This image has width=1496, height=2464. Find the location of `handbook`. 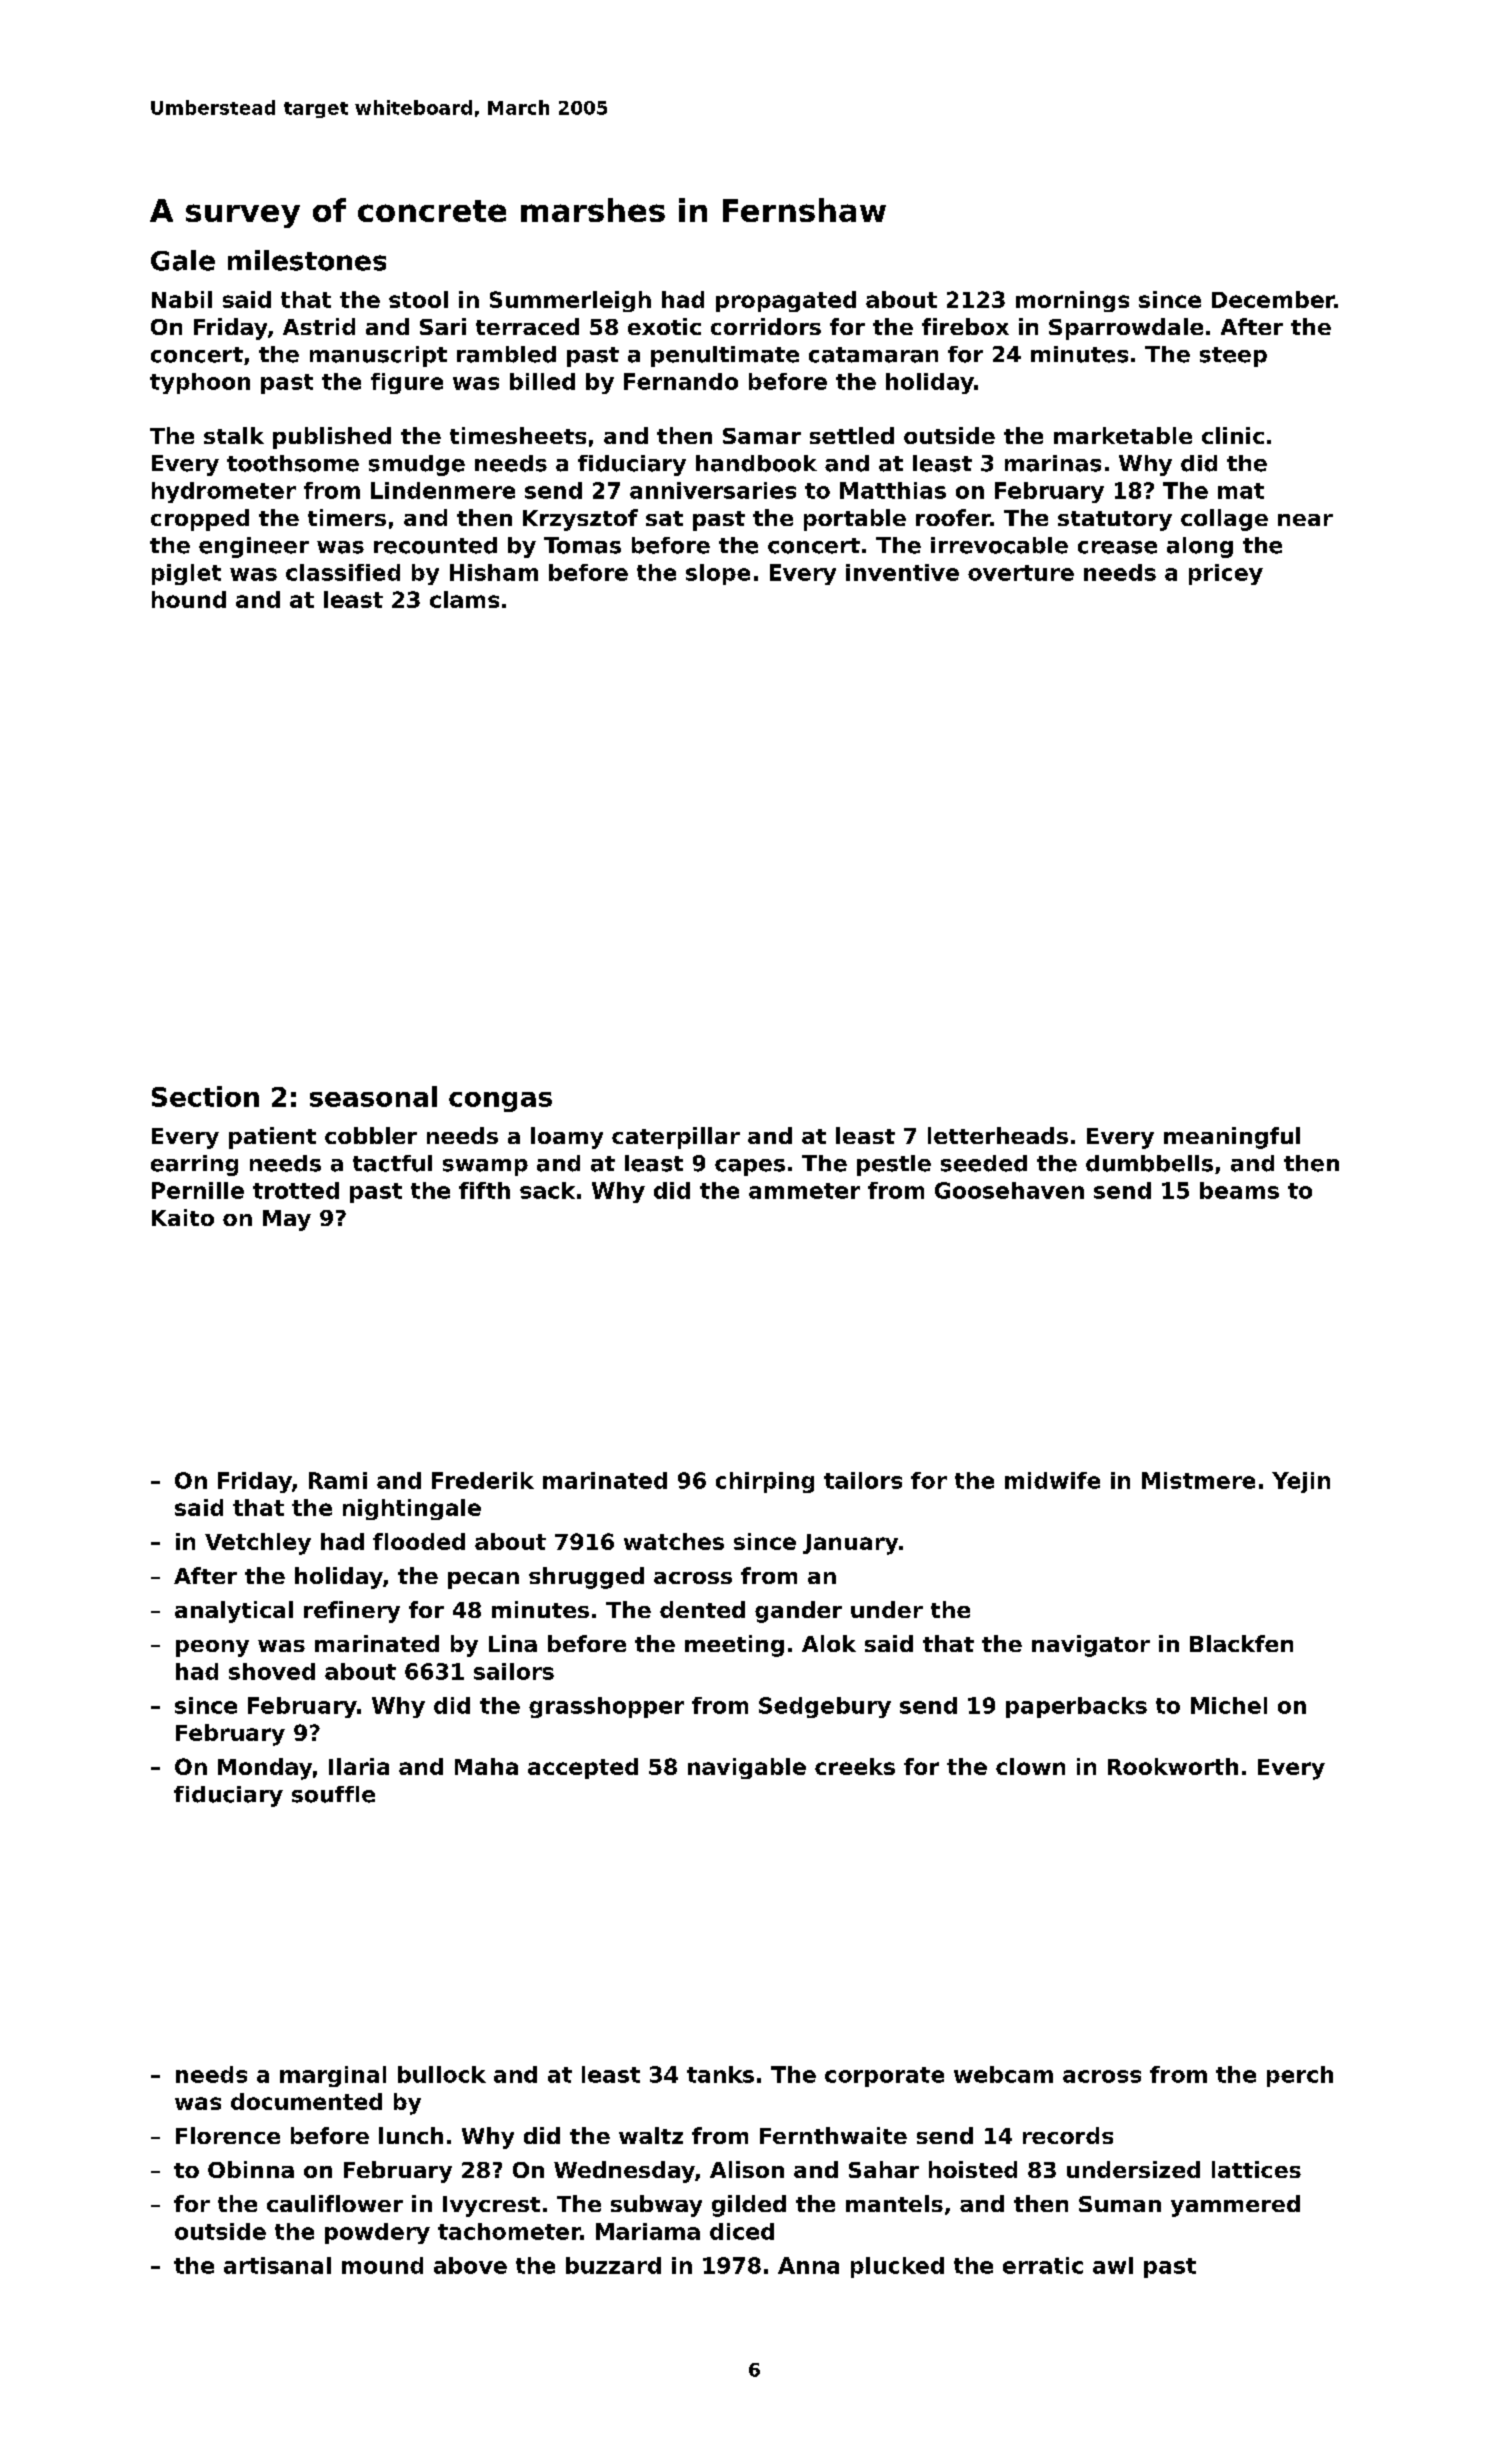

handbook is located at coordinates (756, 463).
